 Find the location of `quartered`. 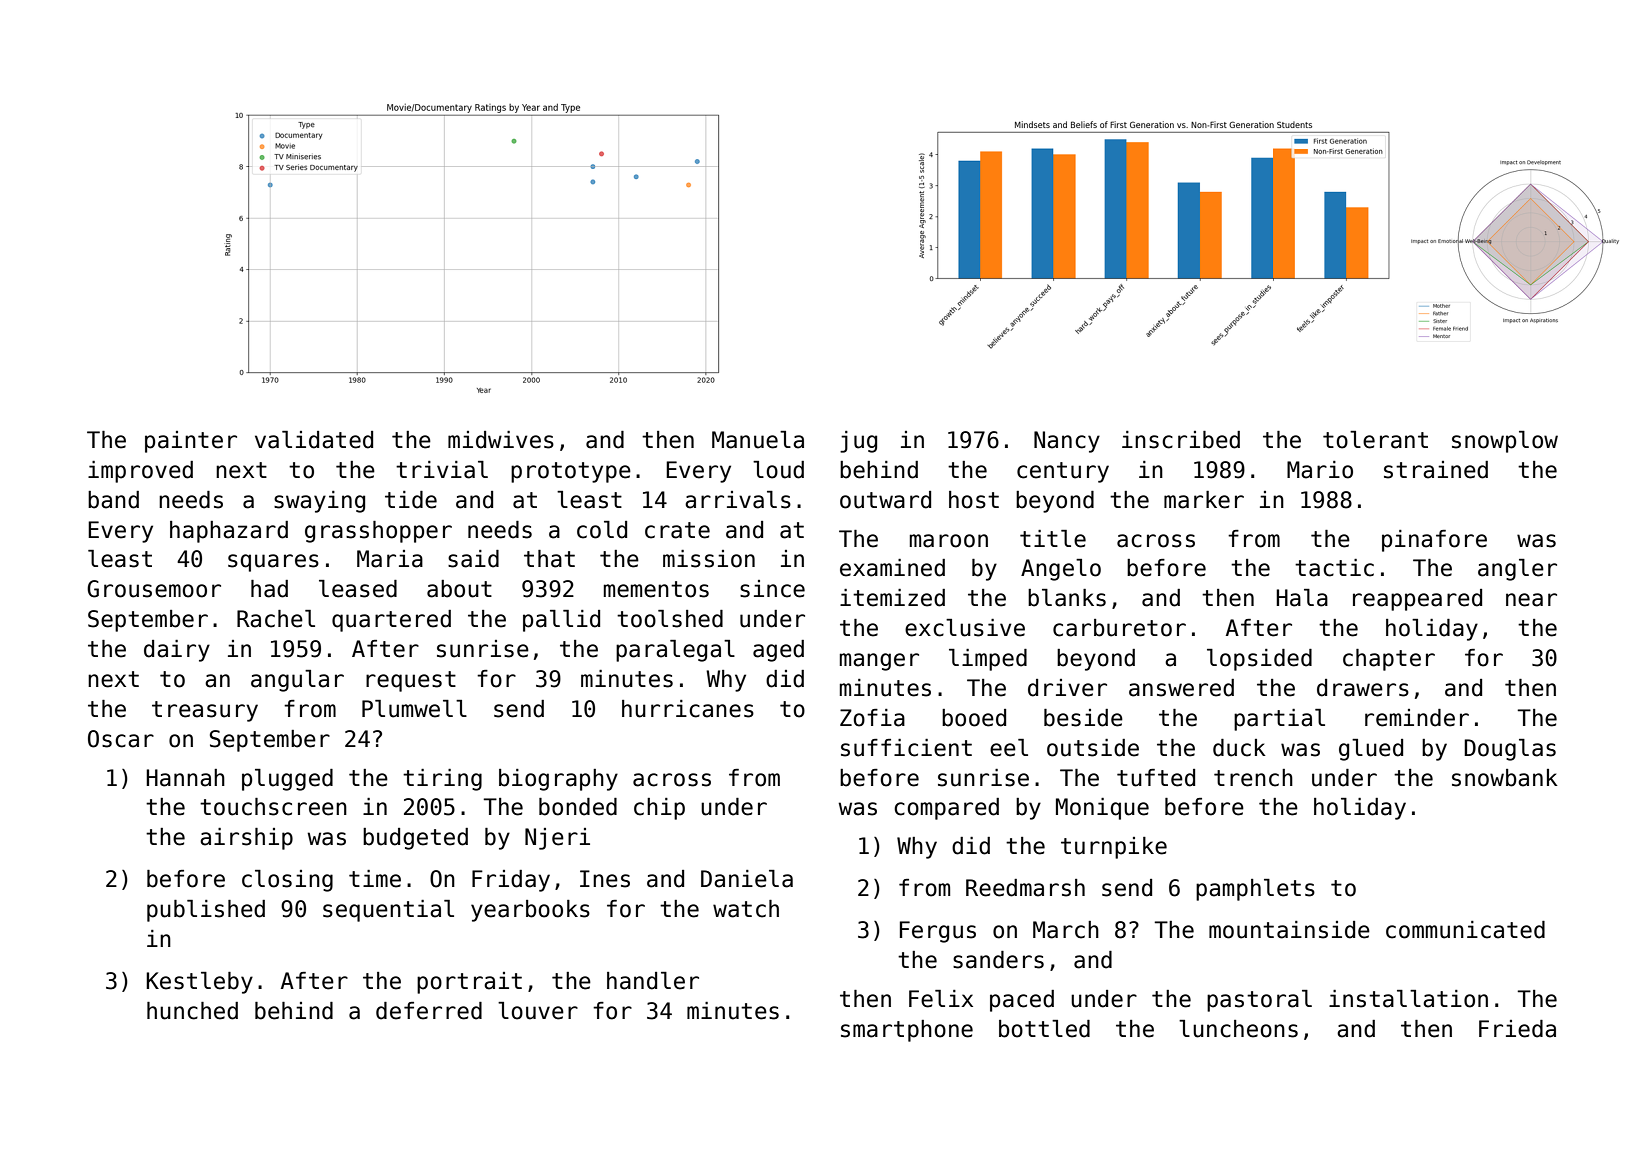

quartered is located at coordinates (391, 621).
